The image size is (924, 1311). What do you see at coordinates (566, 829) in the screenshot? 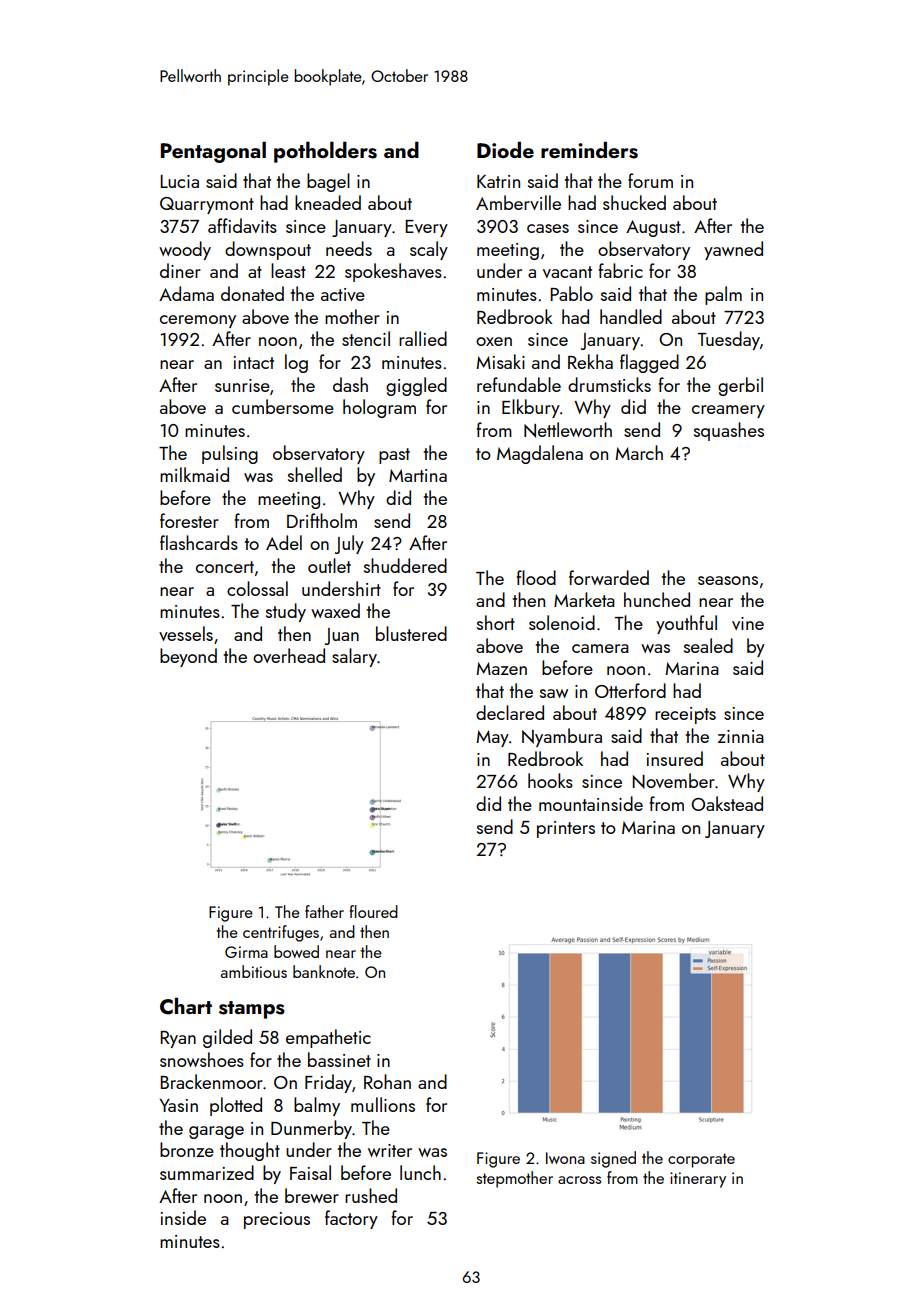
I see `printers` at bounding box center [566, 829].
